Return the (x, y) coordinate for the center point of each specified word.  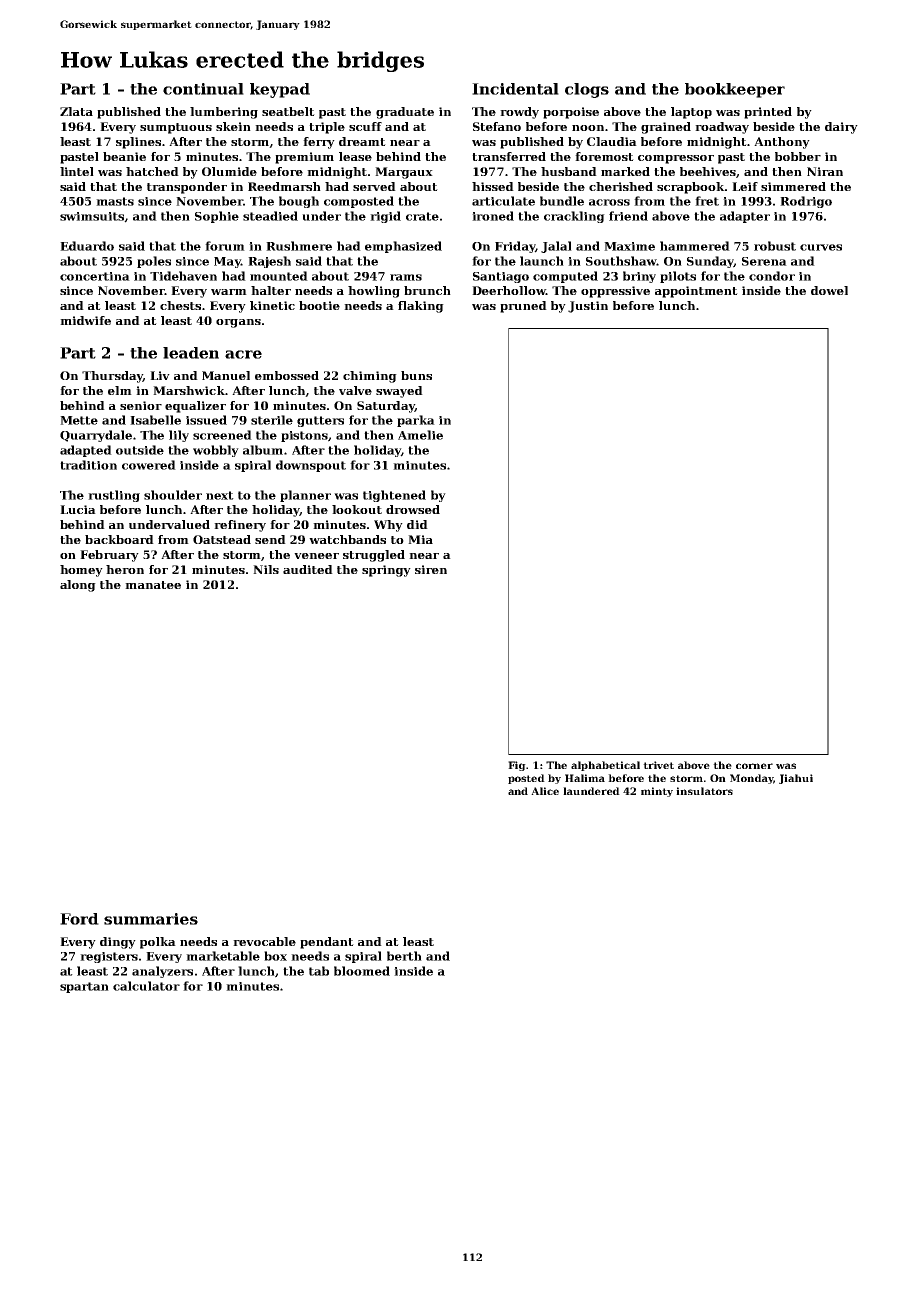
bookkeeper (735, 90)
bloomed (362, 971)
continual (203, 89)
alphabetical (605, 766)
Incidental (515, 89)
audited (308, 569)
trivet (658, 765)
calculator (146, 986)
